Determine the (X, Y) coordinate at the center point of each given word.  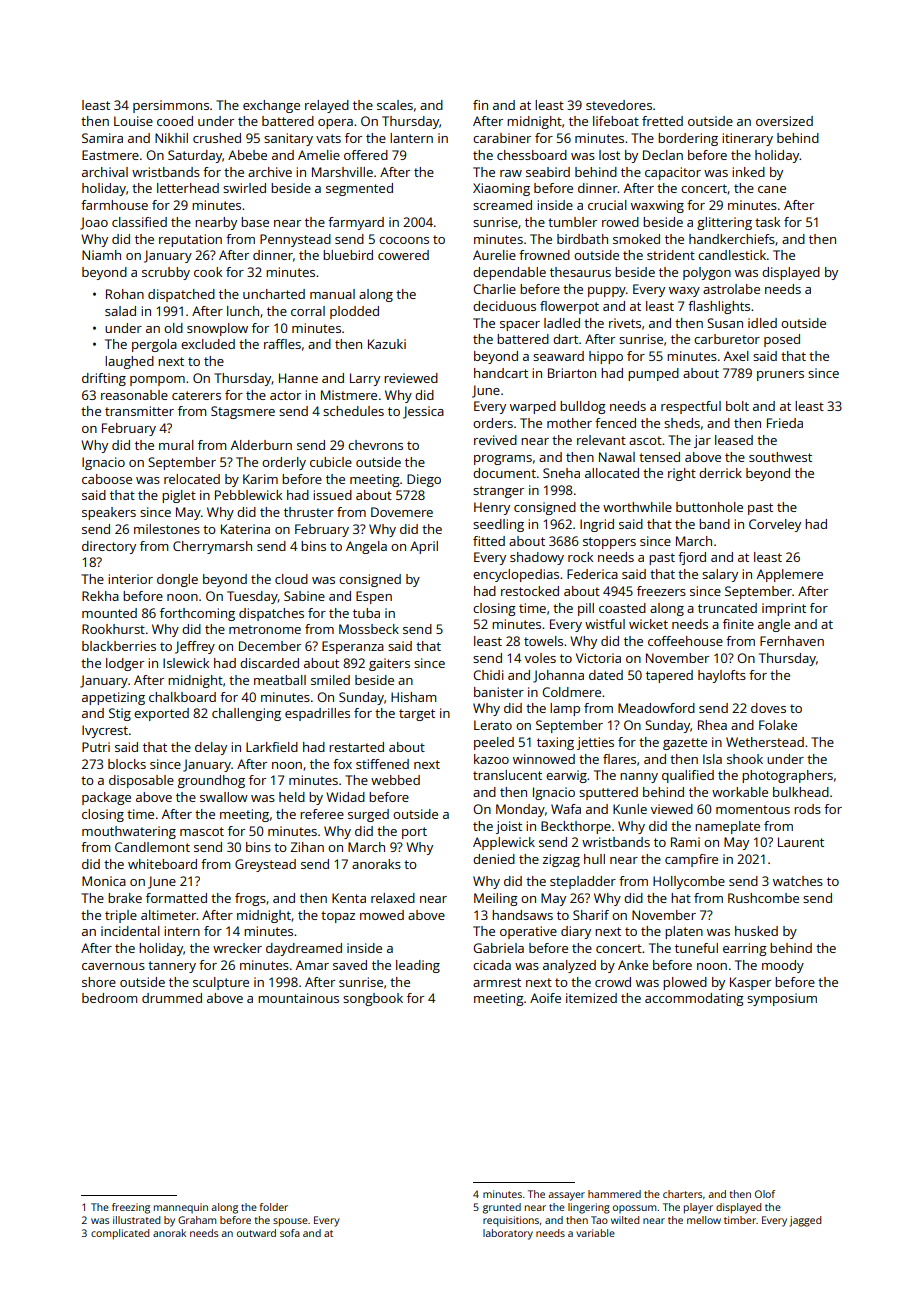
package (106, 798)
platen (684, 932)
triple (121, 916)
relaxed (393, 898)
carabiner (502, 138)
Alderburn (261, 445)
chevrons (375, 445)
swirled (244, 188)
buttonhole (709, 507)
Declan (663, 155)
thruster (309, 512)
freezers (661, 591)
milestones (167, 529)
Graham (197, 1220)
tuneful (696, 948)
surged (368, 815)
